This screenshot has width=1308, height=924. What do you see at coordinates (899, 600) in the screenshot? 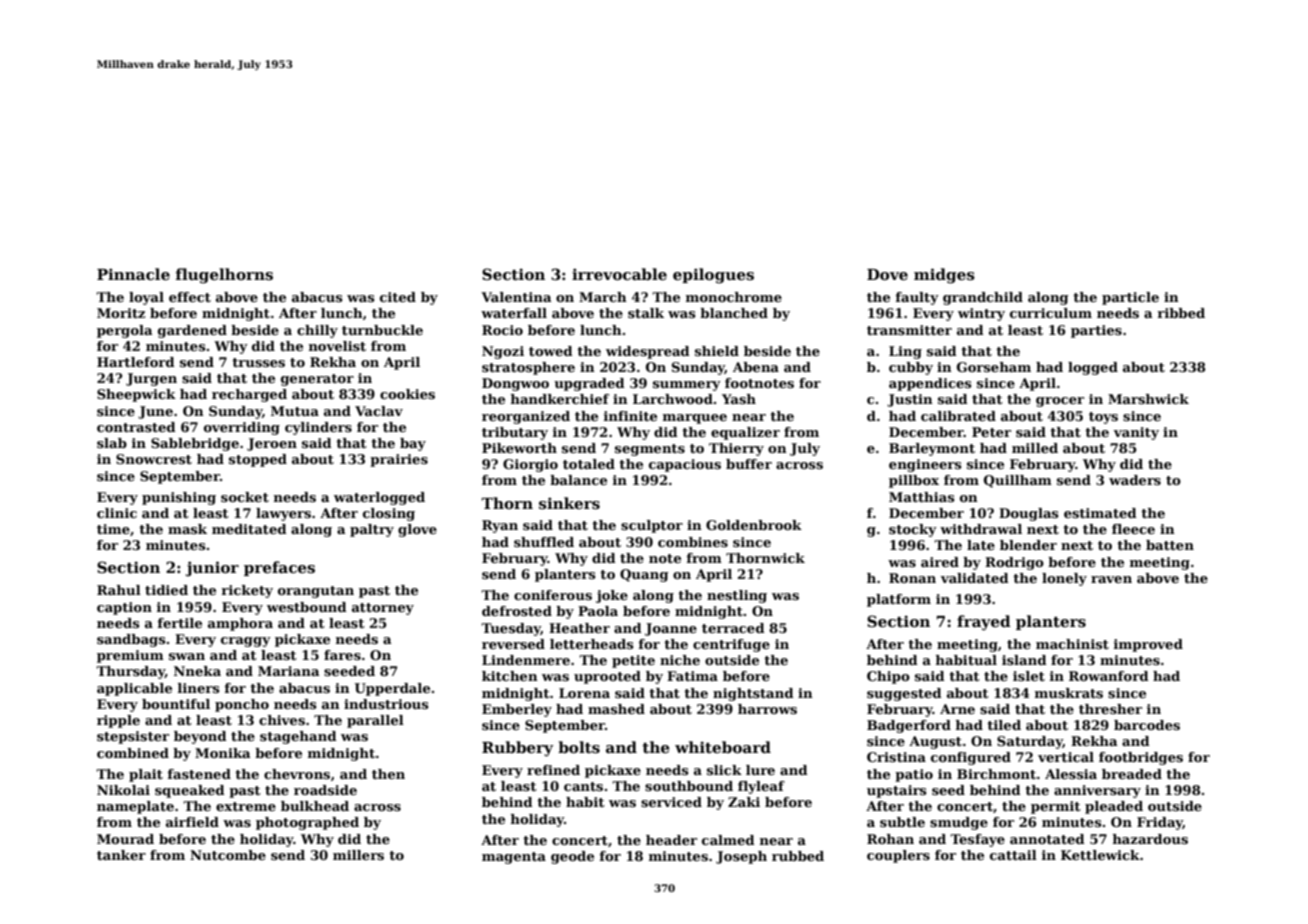
I see `platform` at bounding box center [899, 600].
